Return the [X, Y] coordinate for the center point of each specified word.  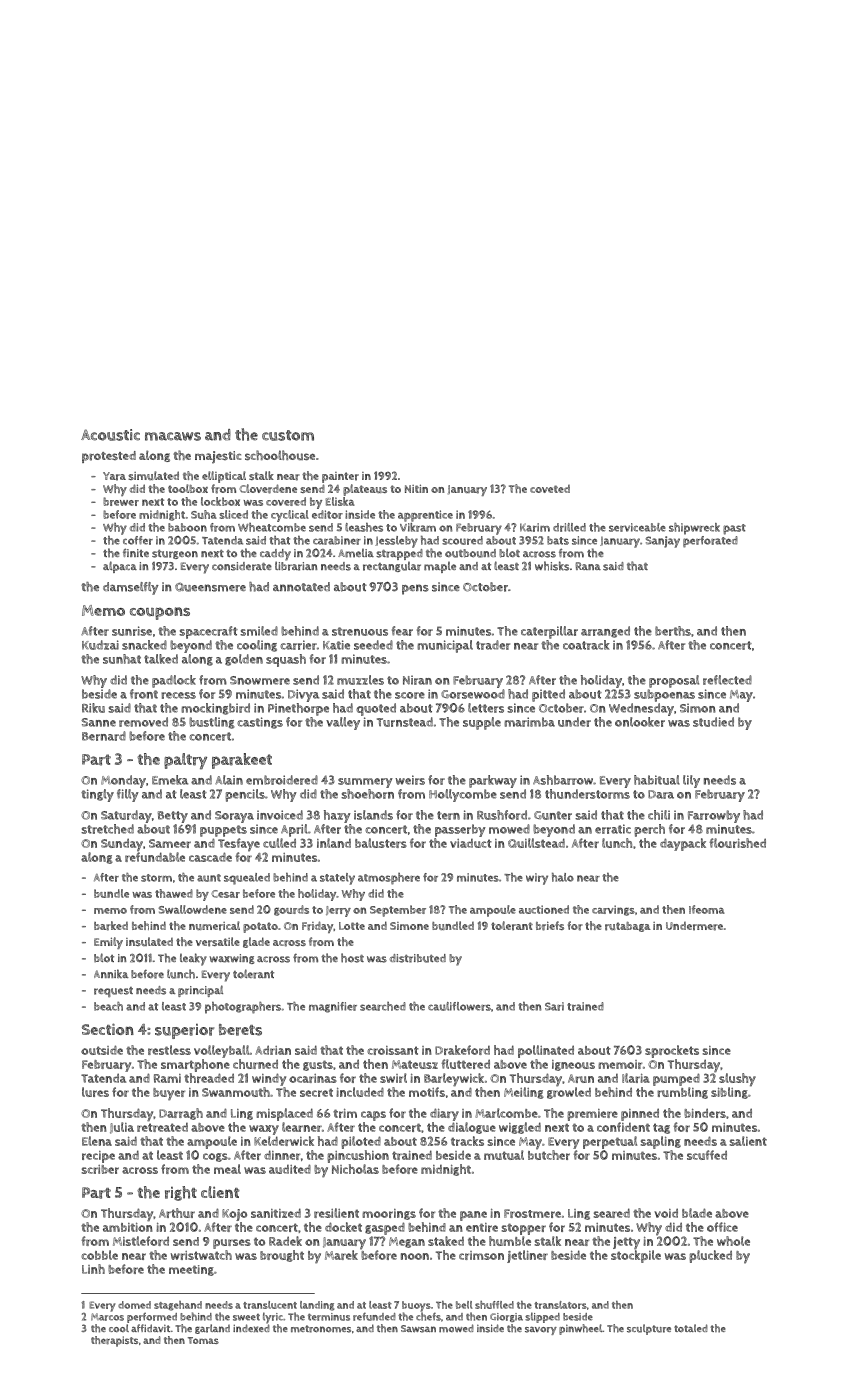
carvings [613, 910]
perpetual [610, 1142]
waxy [264, 1130]
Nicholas [355, 1169]
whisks [552, 566]
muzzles [360, 680]
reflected [727, 680]
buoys [416, 1306]
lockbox [220, 501]
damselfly [131, 588]
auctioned [544, 909]
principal [200, 991]
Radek [285, 1241]
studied [713, 722]
